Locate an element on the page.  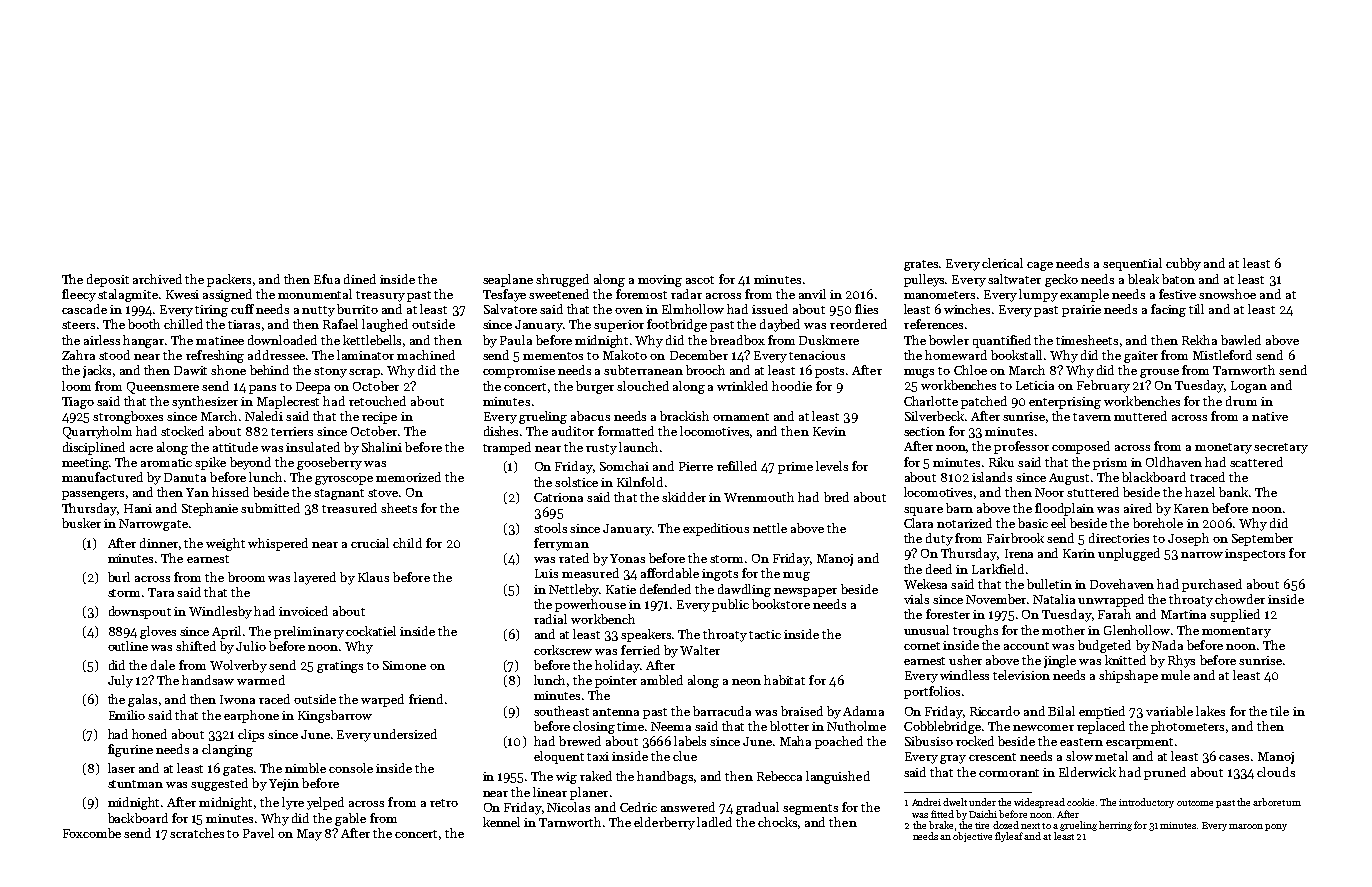
busker is located at coordinates (81, 523).
